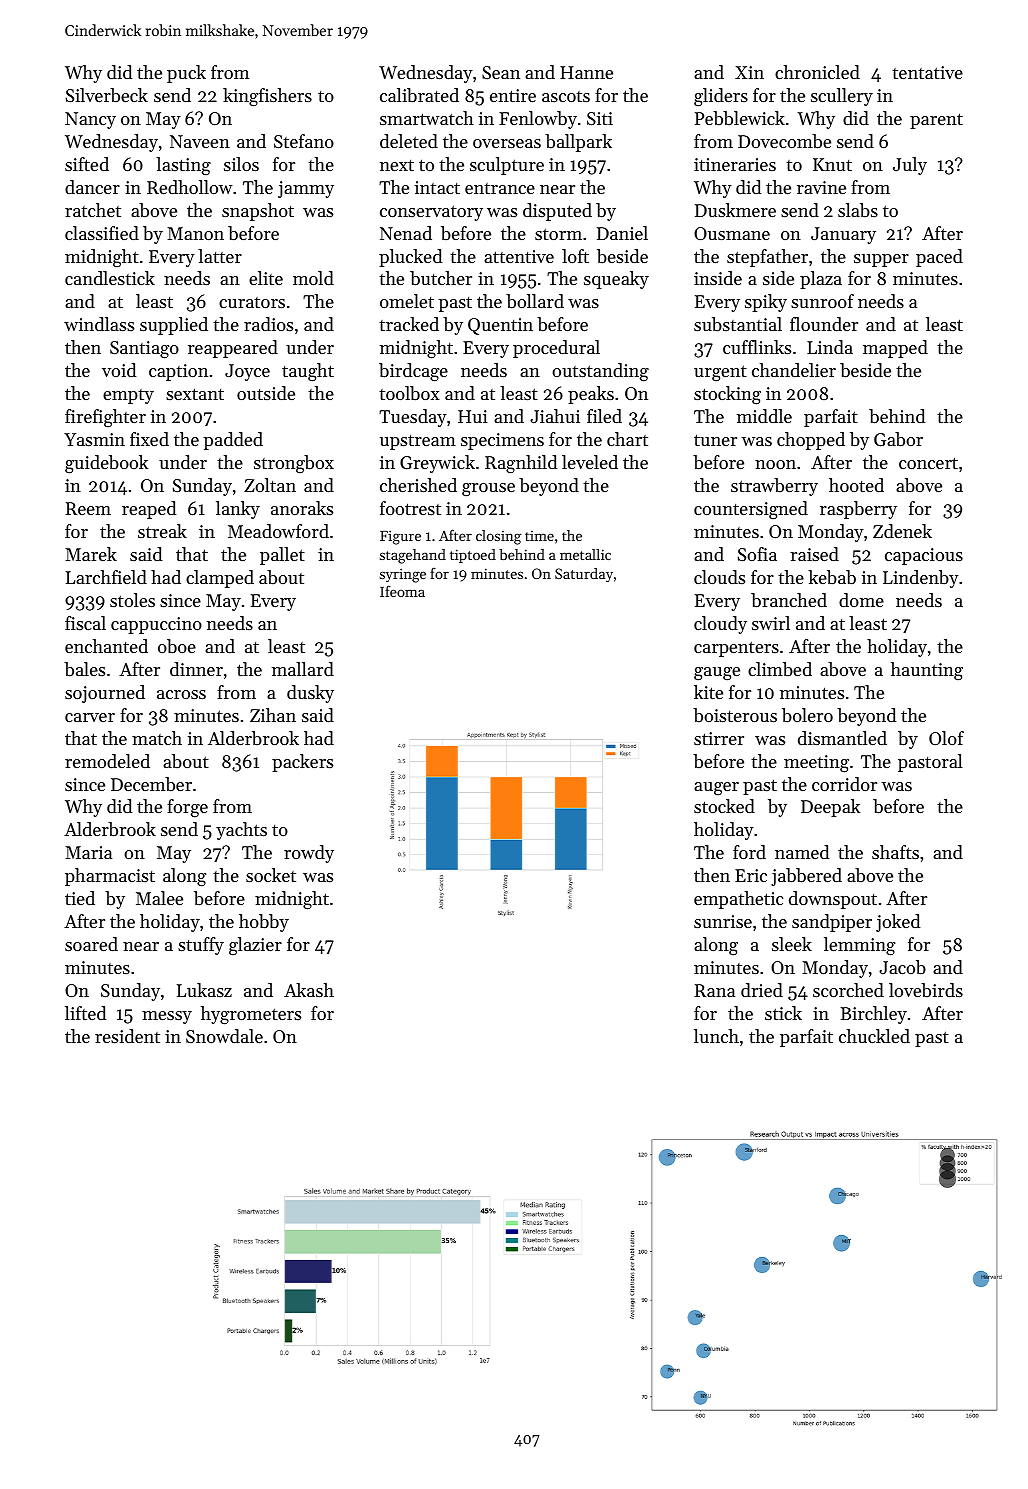 This document has height=1489, width=1028. I want to click on Hanne, so click(586, 72).
